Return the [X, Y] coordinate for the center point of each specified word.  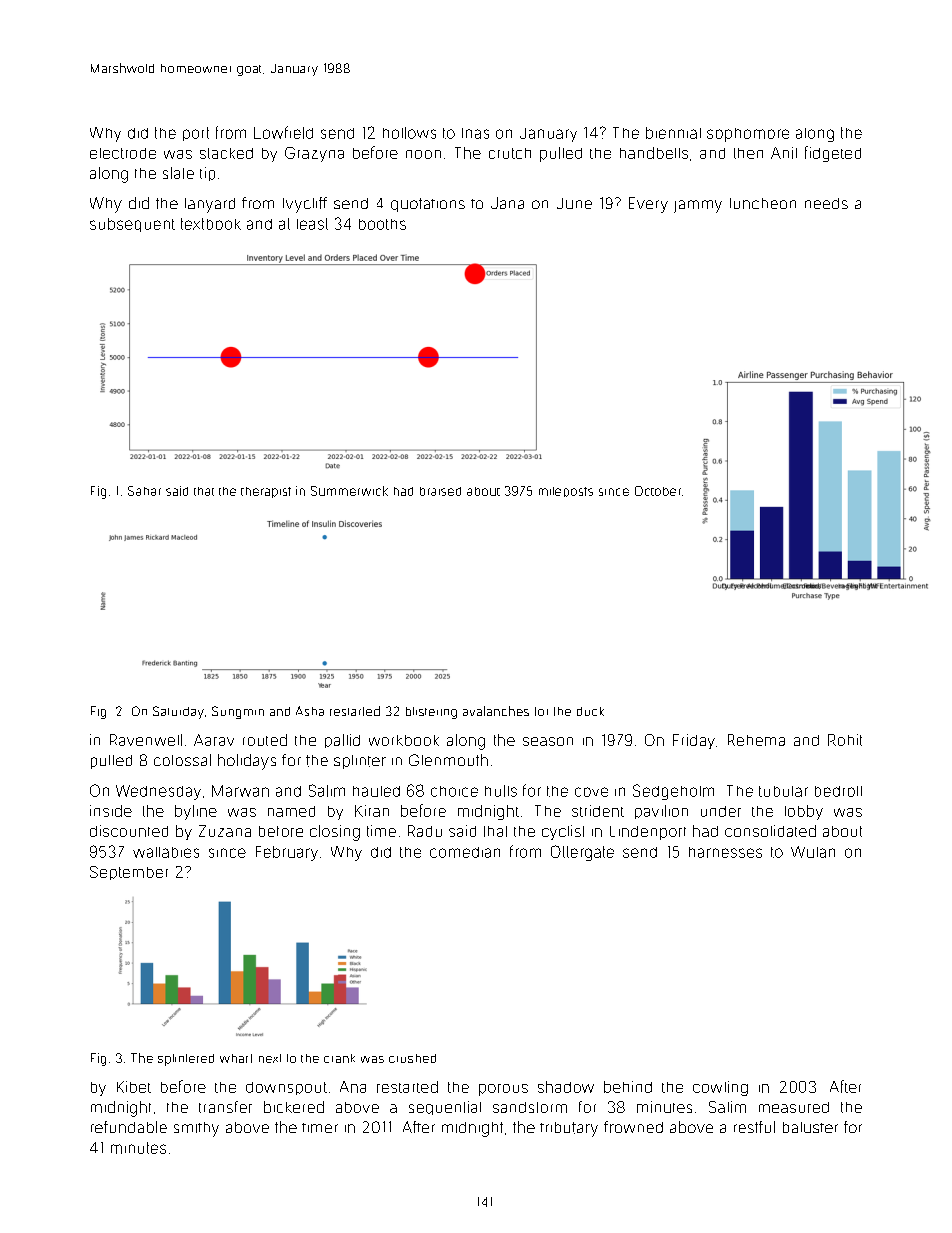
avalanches [496, 711]
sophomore [748, 135]
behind [628, 1087]
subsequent [132, 225]
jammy [698, 206]
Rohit [845, 740]
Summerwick [349, 491]
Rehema [756, 740]
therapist [266, 492]
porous [503, 1090]
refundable [129, 1127]
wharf [236, 1058]
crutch [510, 153]
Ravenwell [146, 740]
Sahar [144, 491]
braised [440, 491]
